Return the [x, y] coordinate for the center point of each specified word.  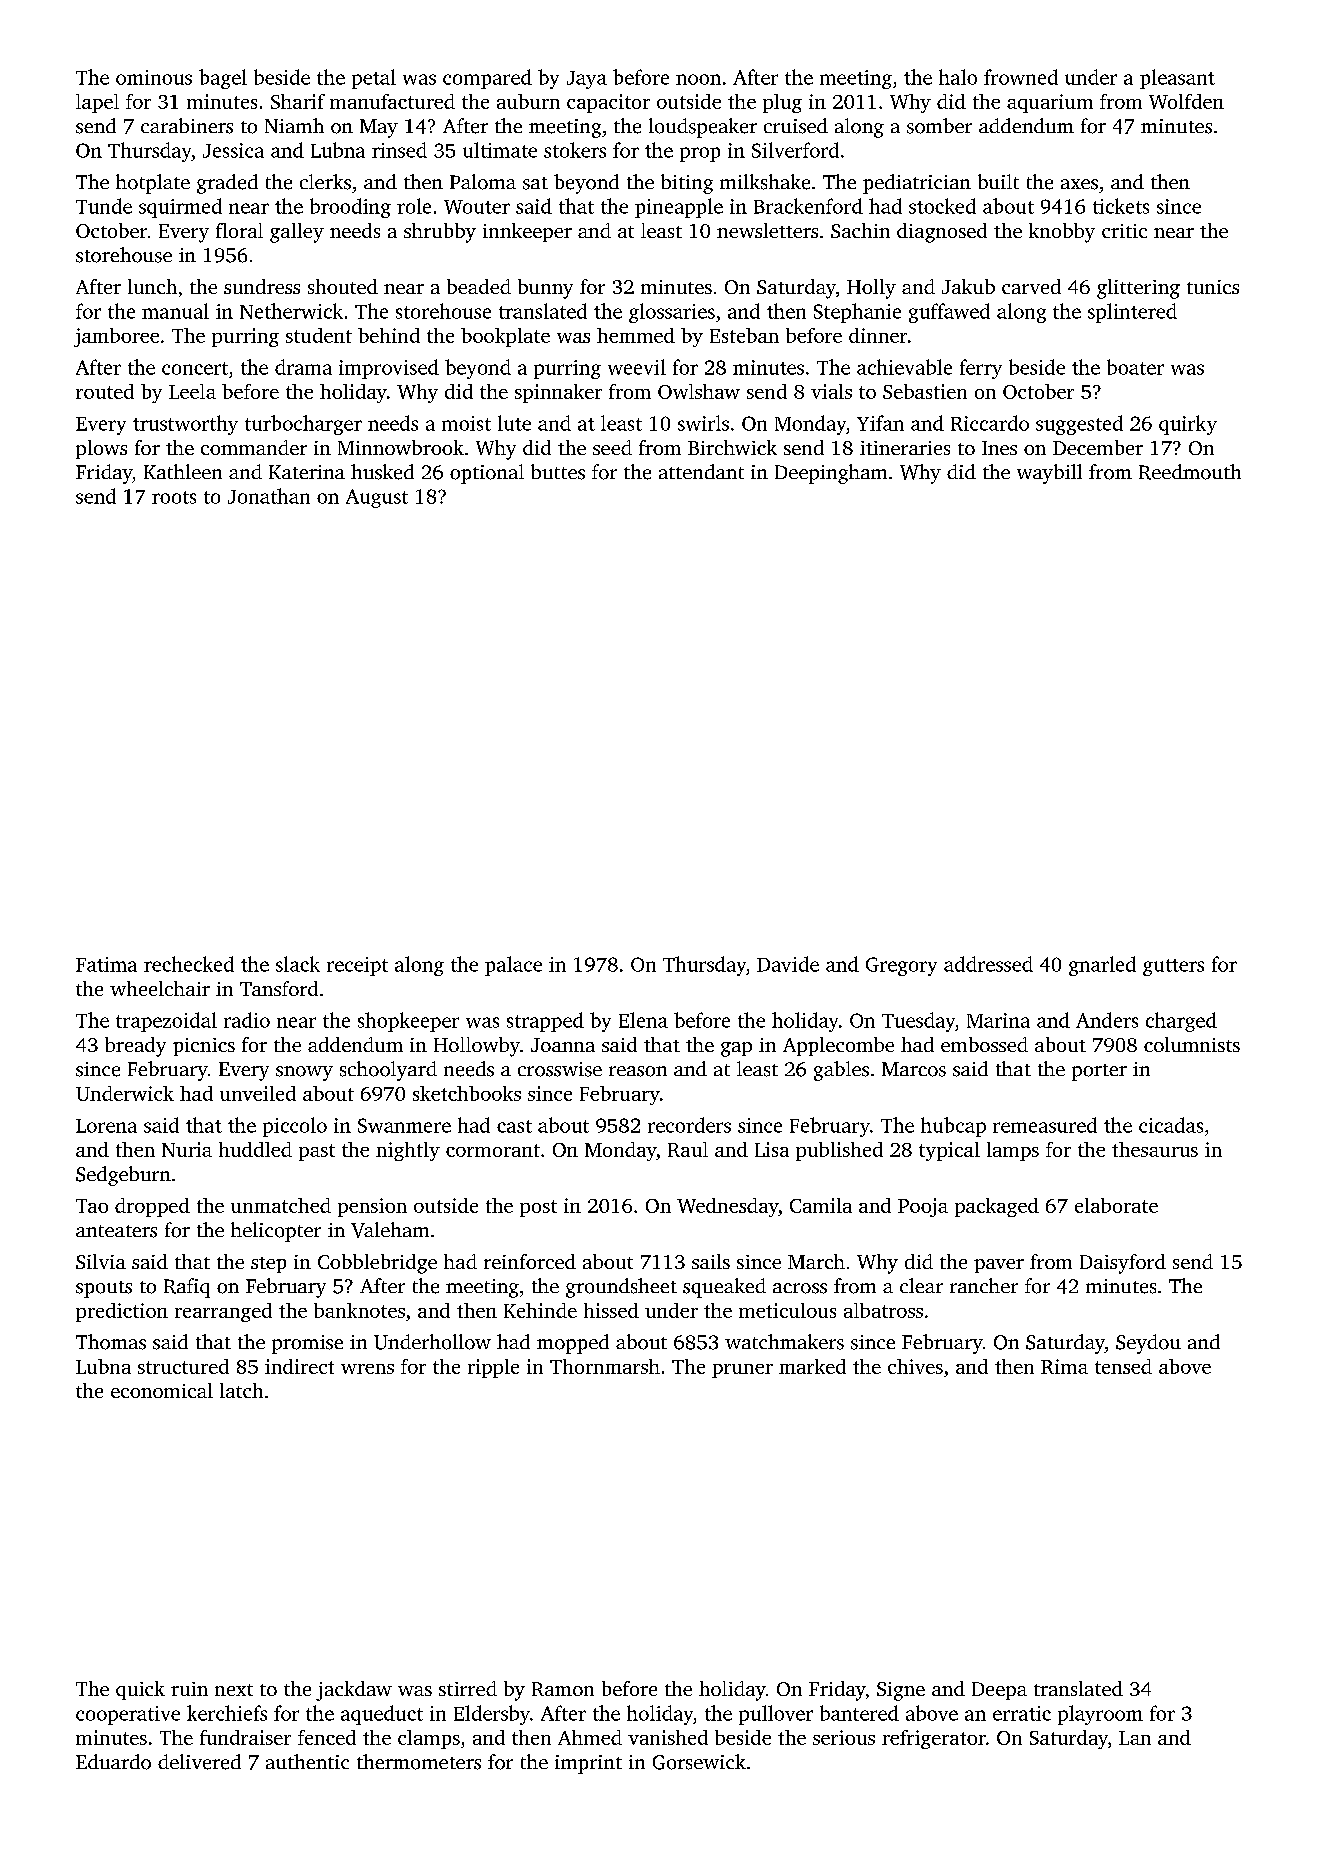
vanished [668, 1737]
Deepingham [831, 474]
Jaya [587, 80]
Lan [1135, 1738]
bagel [223, 79]
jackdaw [354, 1691]
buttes [558, 472]
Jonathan [269, 496]
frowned [1021, 77]
